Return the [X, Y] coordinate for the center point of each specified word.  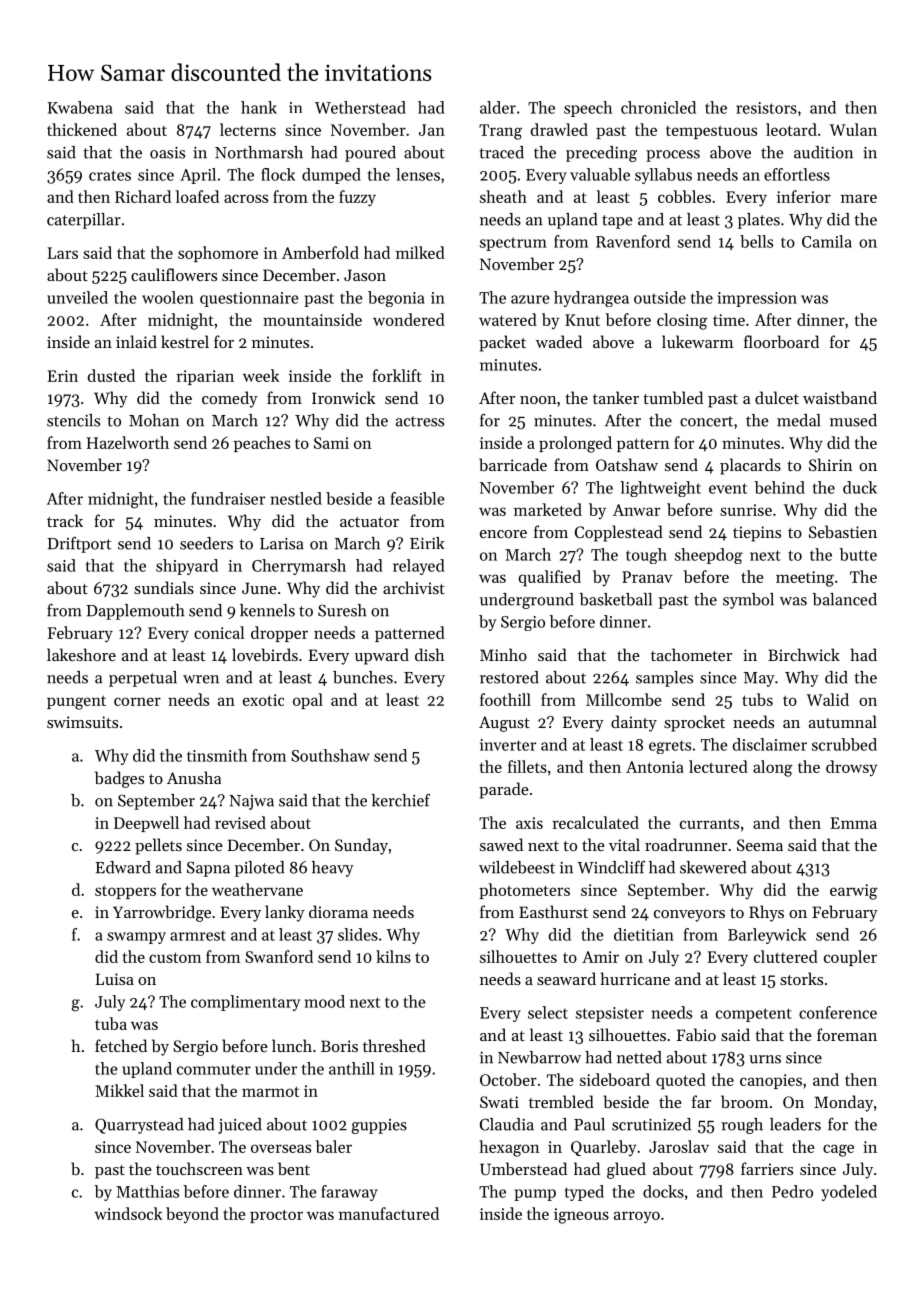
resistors [766, 108]
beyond [192, 1215]
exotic [263, 700]
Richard [143, 196]
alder [498, 107]
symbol [748, 601]
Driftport [79, 545]
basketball [615, 599]
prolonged [575, 444]
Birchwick [804, 654]
